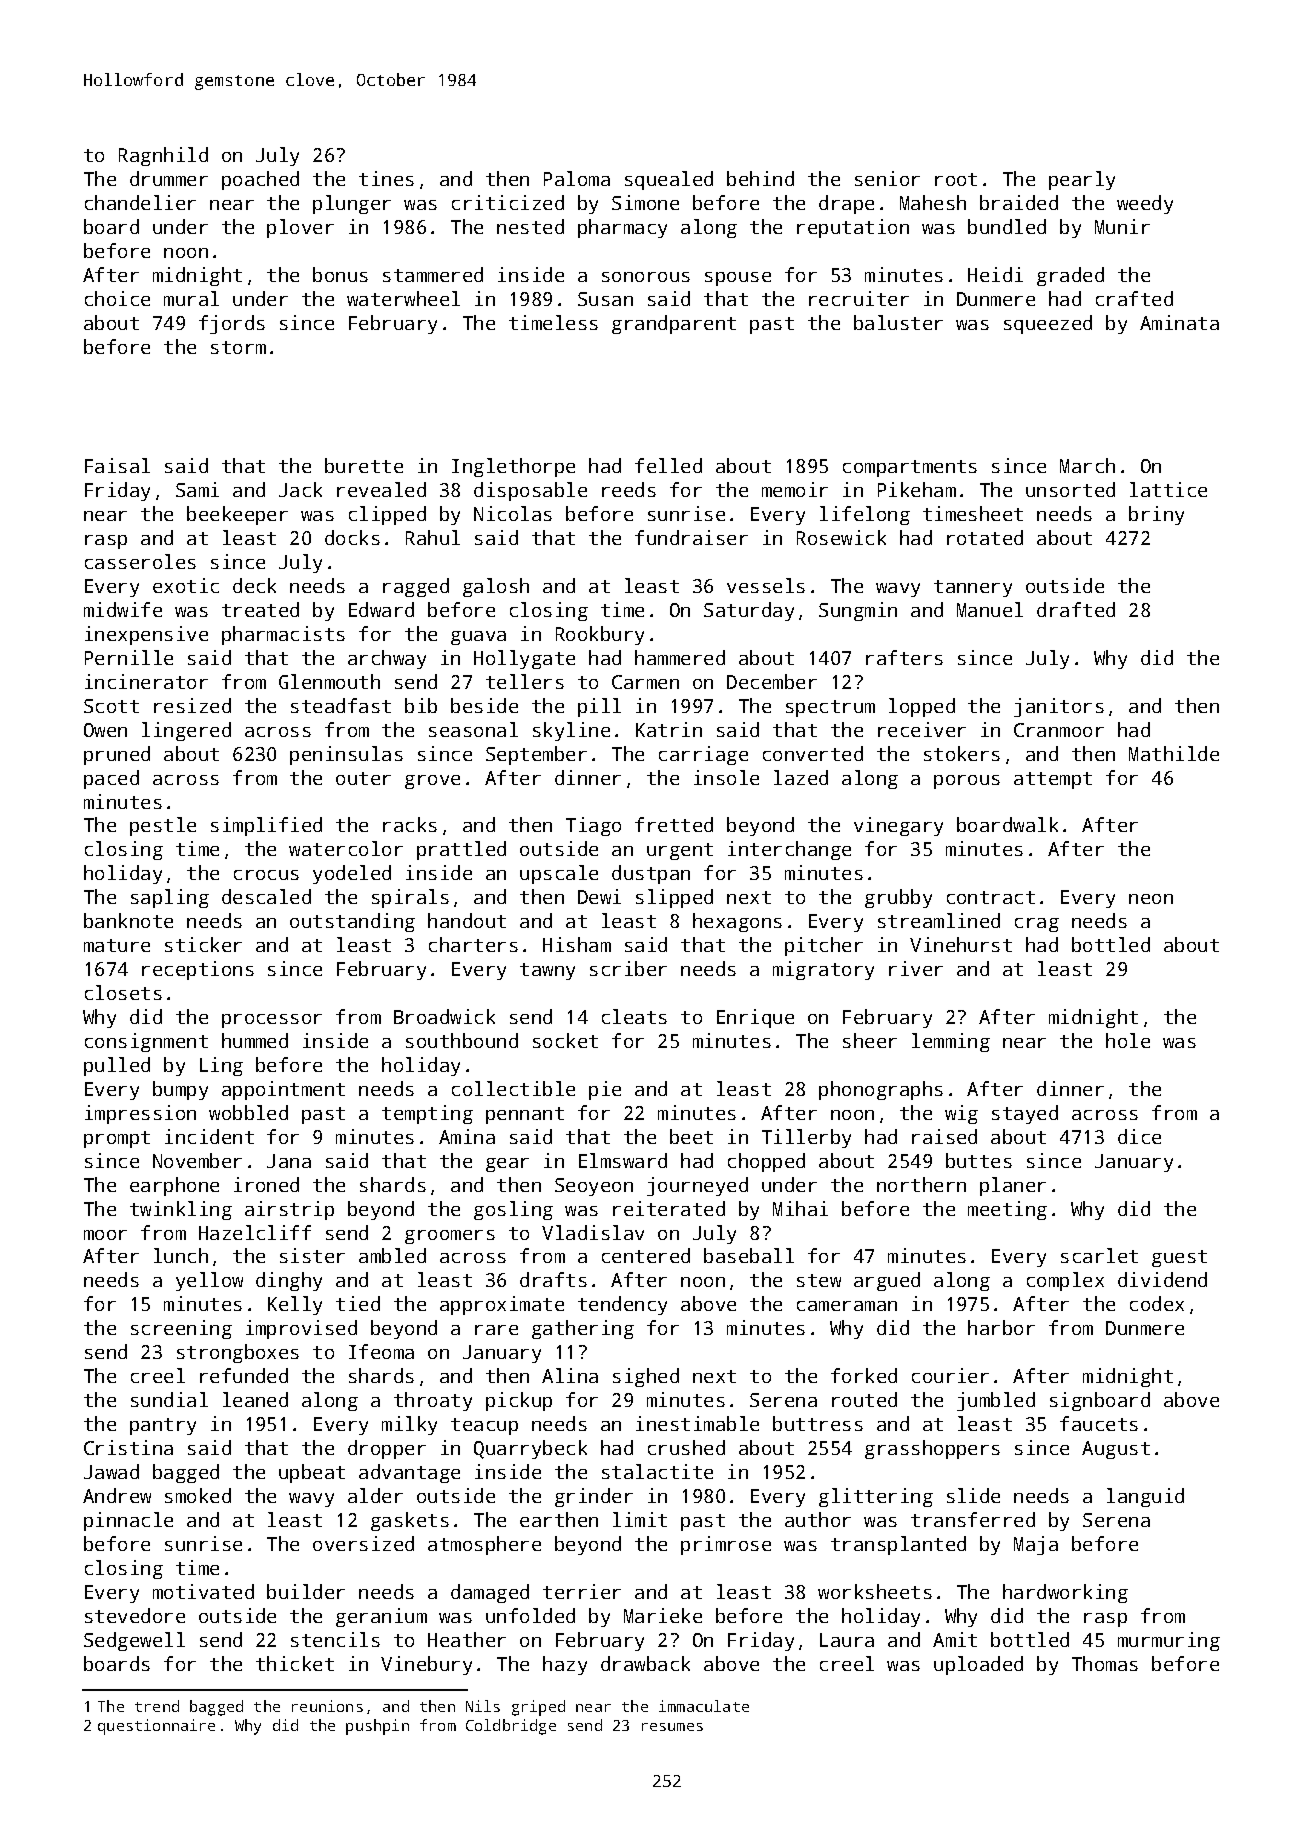 This image has width=1303, height=1843. I want to click on Ragnhild, so click(163, 156).
